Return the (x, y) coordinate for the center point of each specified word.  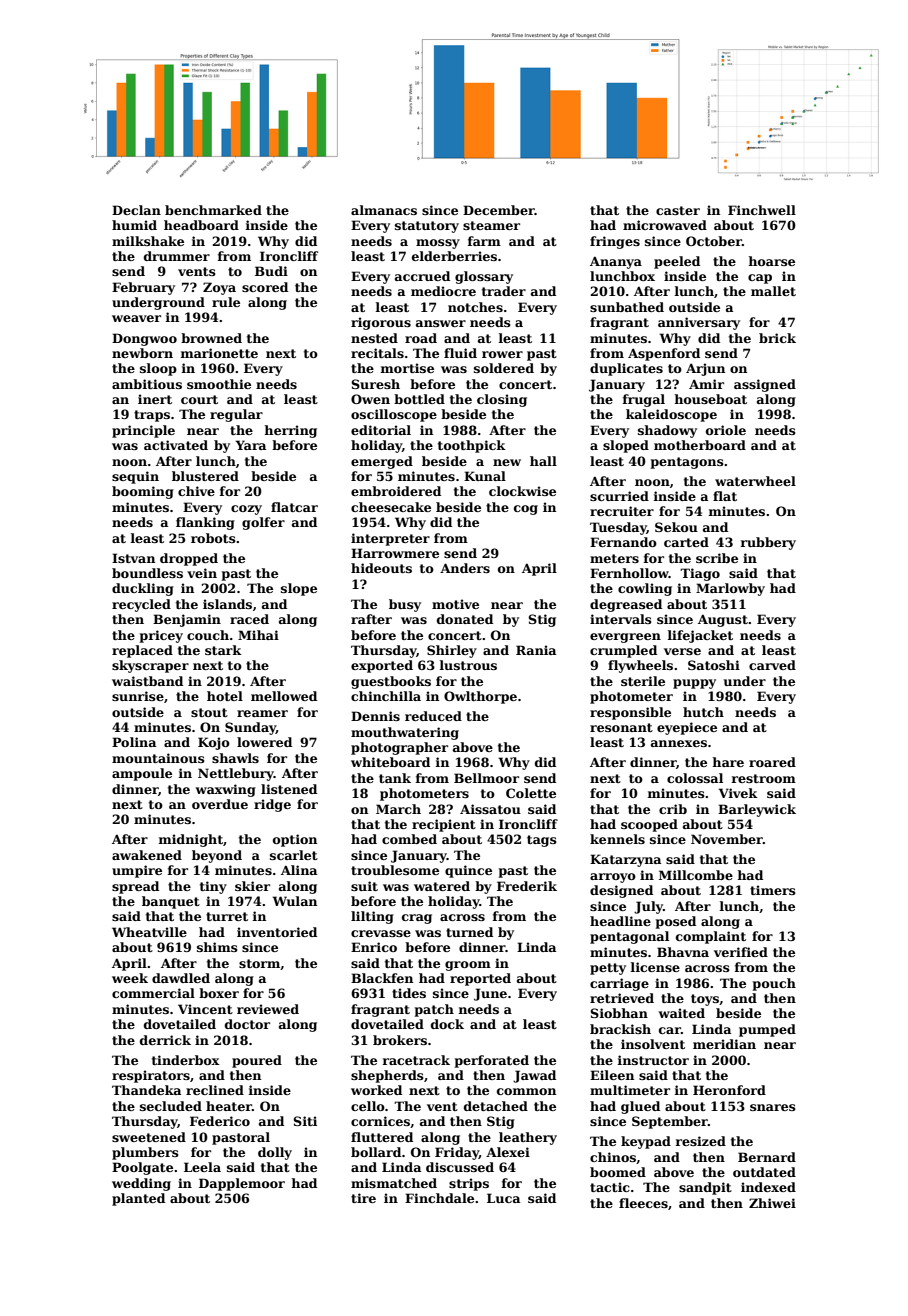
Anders (465, 568)
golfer (263, 523)
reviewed (268, 1009)
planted (138, 1199)
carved (772, 665)
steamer (491, 225)
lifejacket (700, 636)
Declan (136, 210)
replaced (142, 651)
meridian (724, 1044)
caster (678, 210)
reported (480, 979)
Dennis (375, 716)
